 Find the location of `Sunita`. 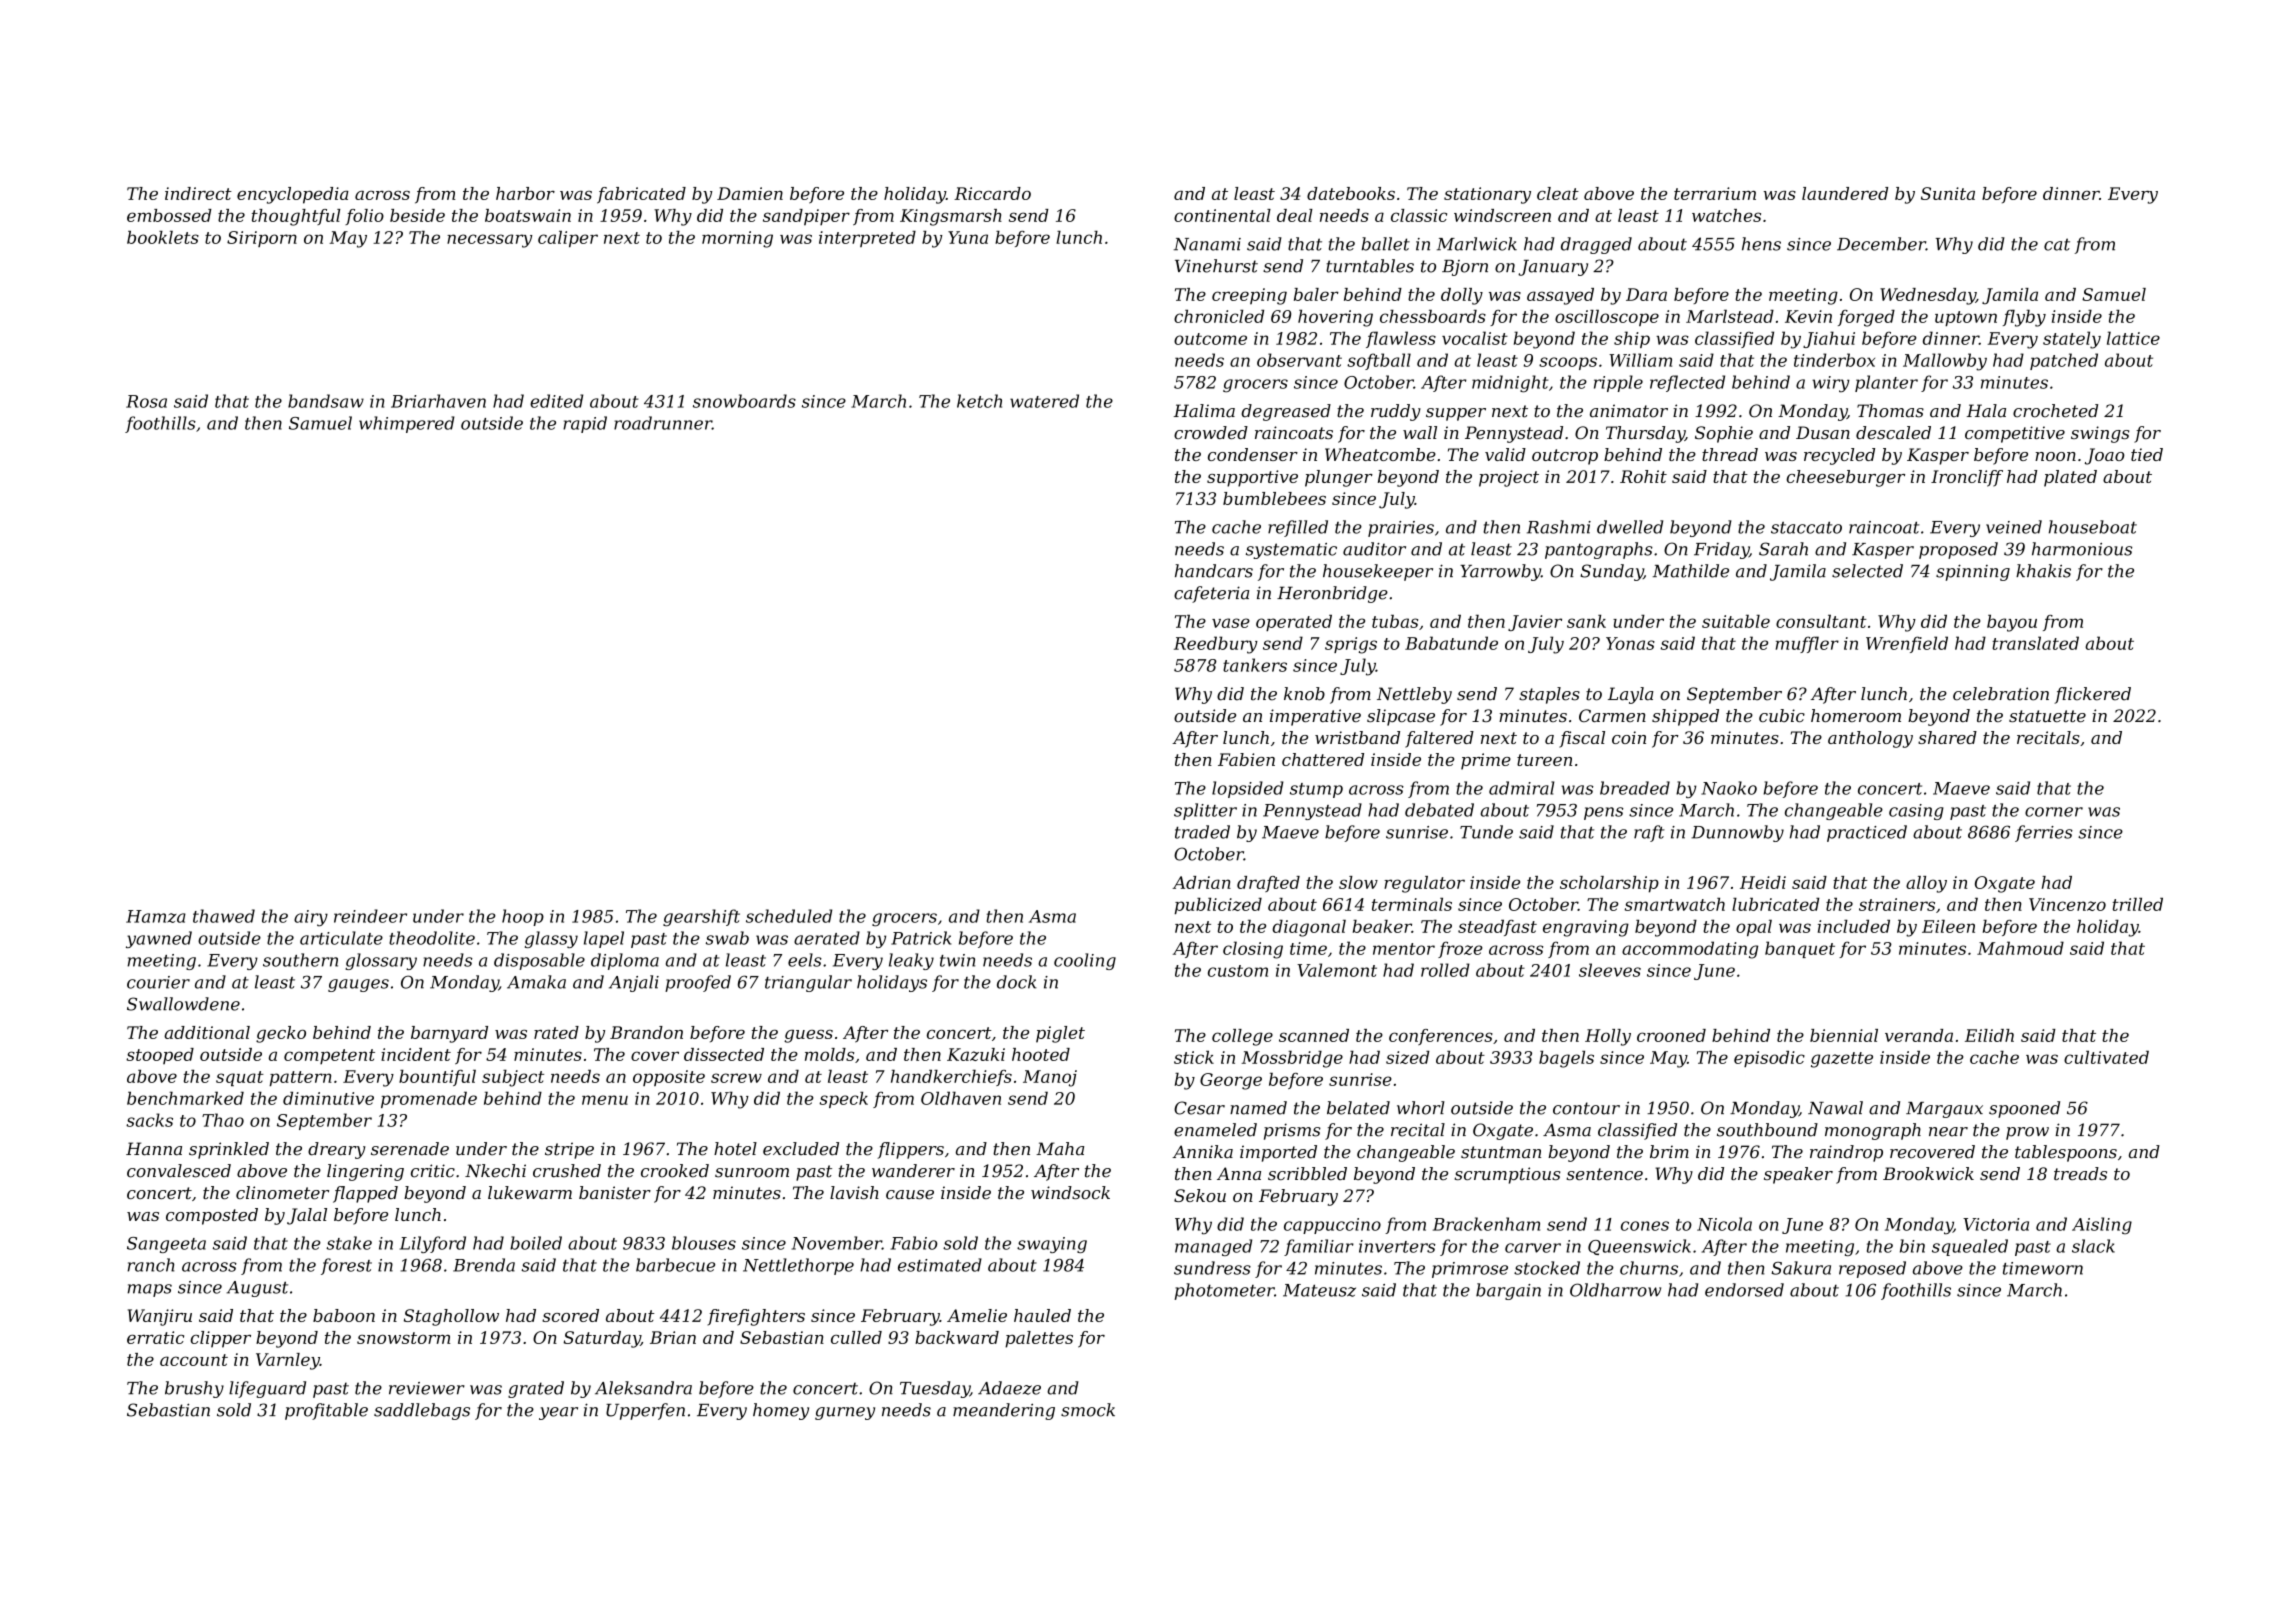

Sunita is located at coordinates (1948, 193).
